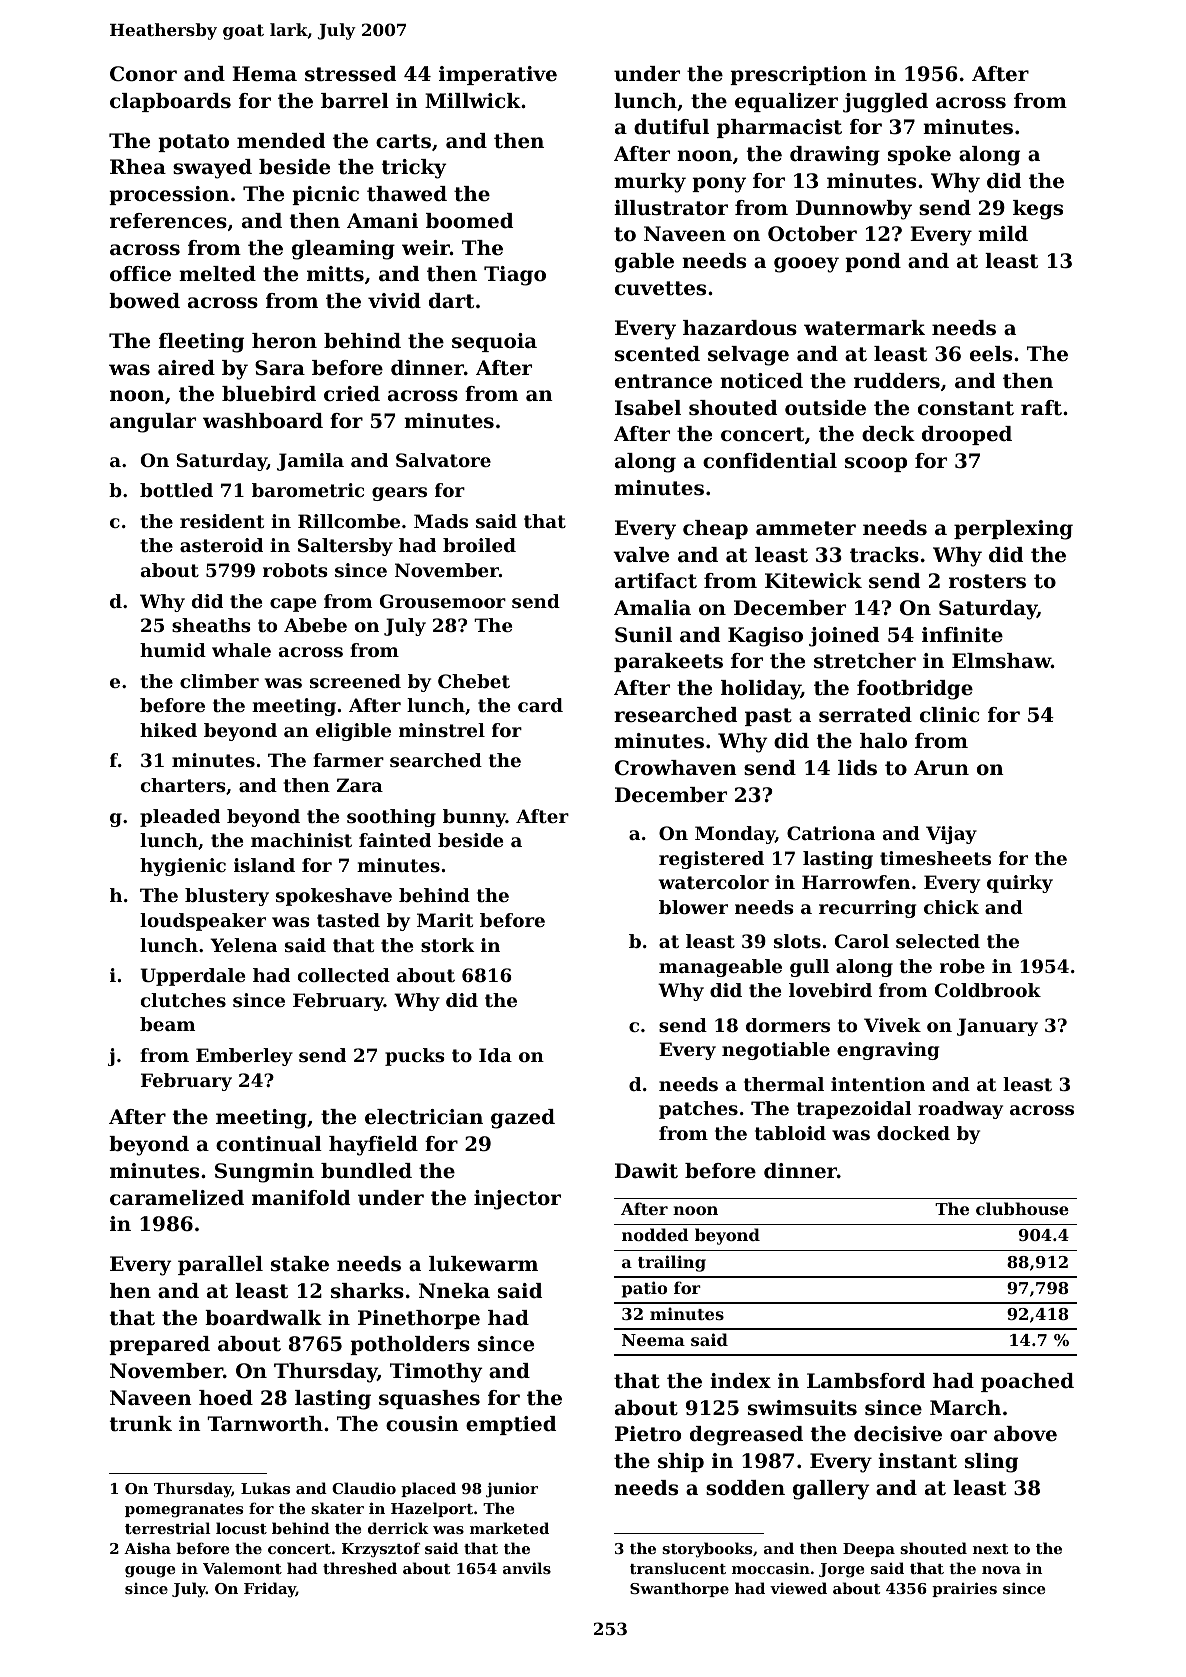 The height and width of the document is (1677, 1186). What do you see at coordinates (715, 529) in the document?
I see `cheap` at bounding box center [715, 529].
